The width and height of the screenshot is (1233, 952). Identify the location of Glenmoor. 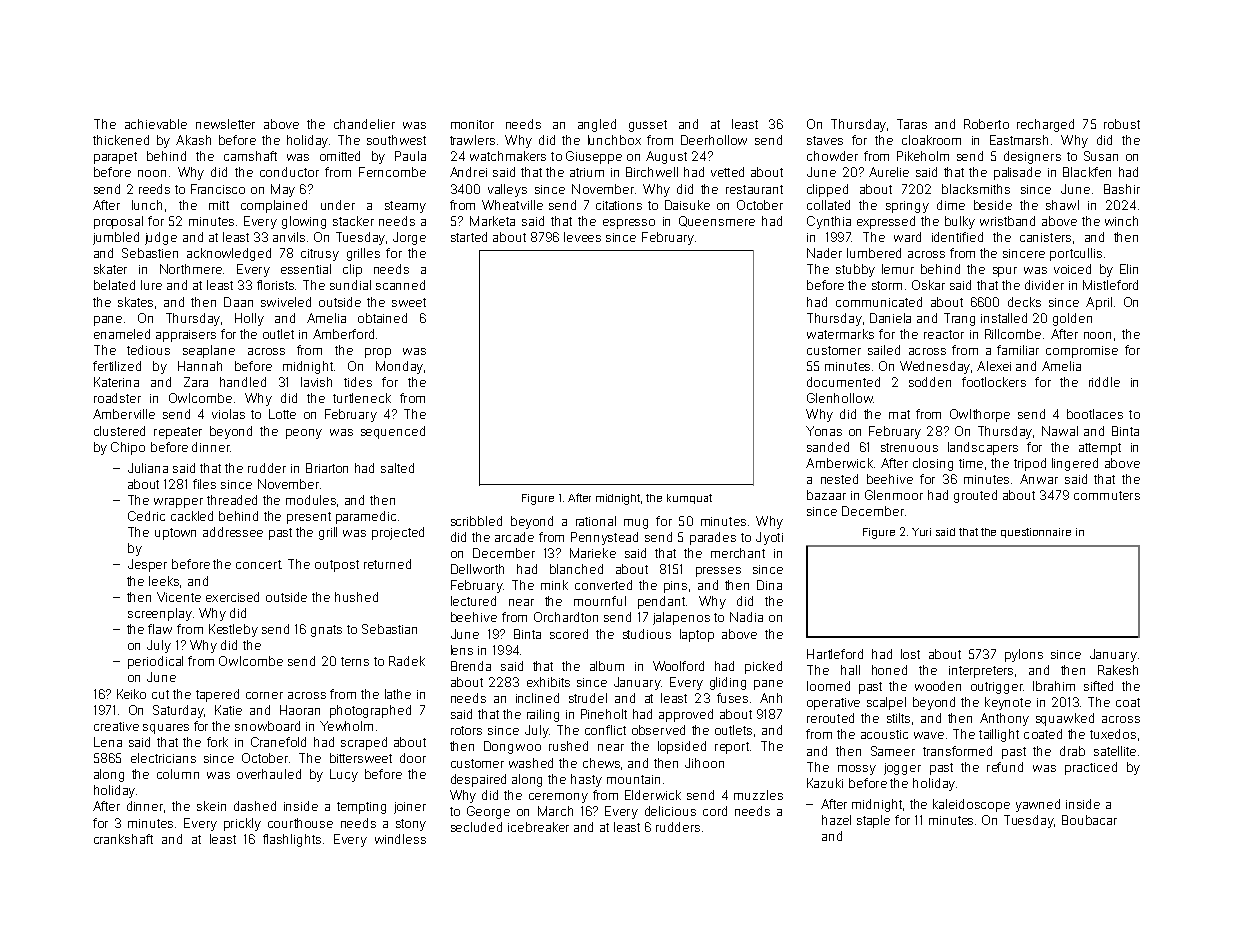
(894, 495).
